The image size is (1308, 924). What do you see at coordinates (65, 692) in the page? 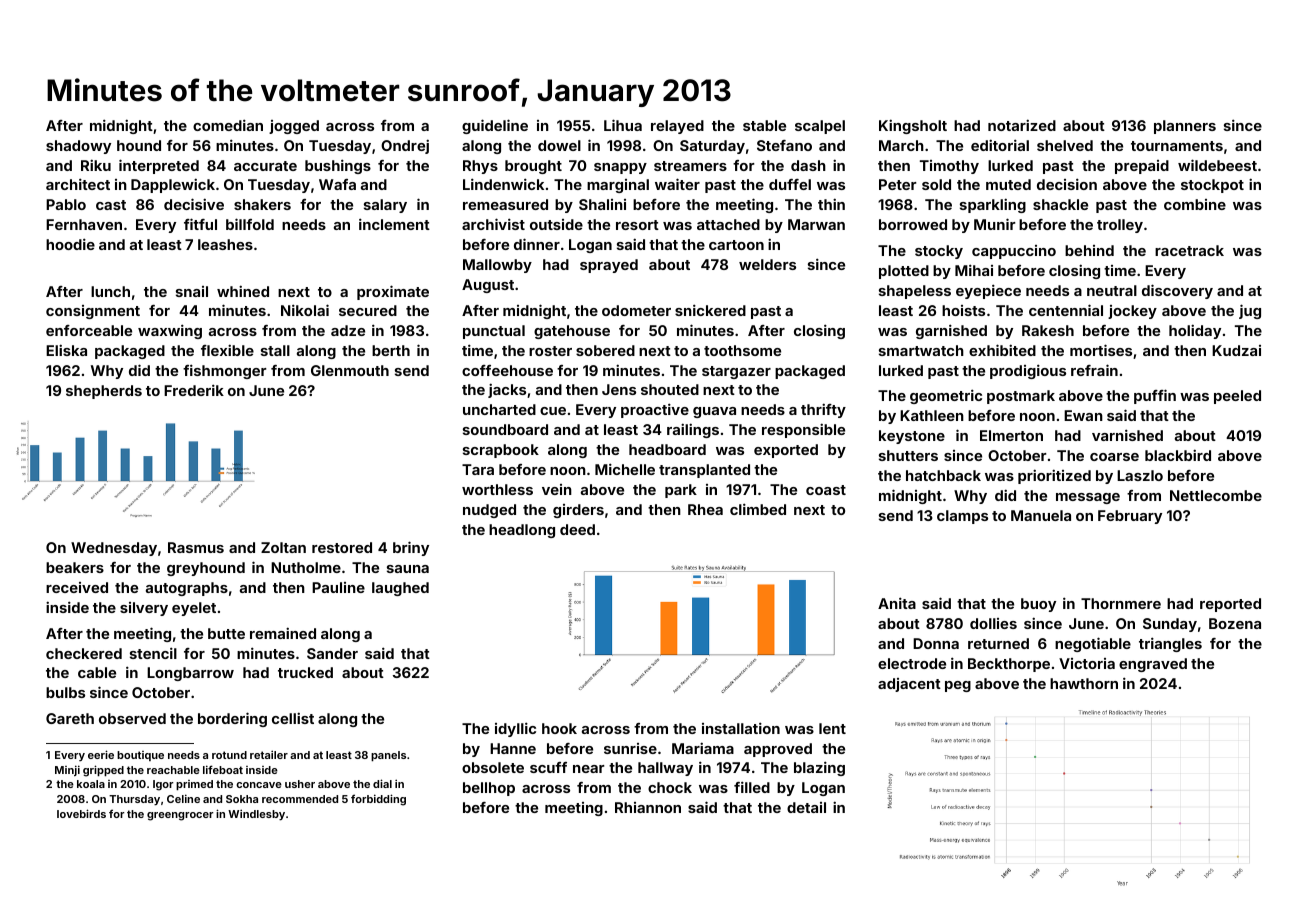
I see `bulbs` at bounding box center [65, 692].
